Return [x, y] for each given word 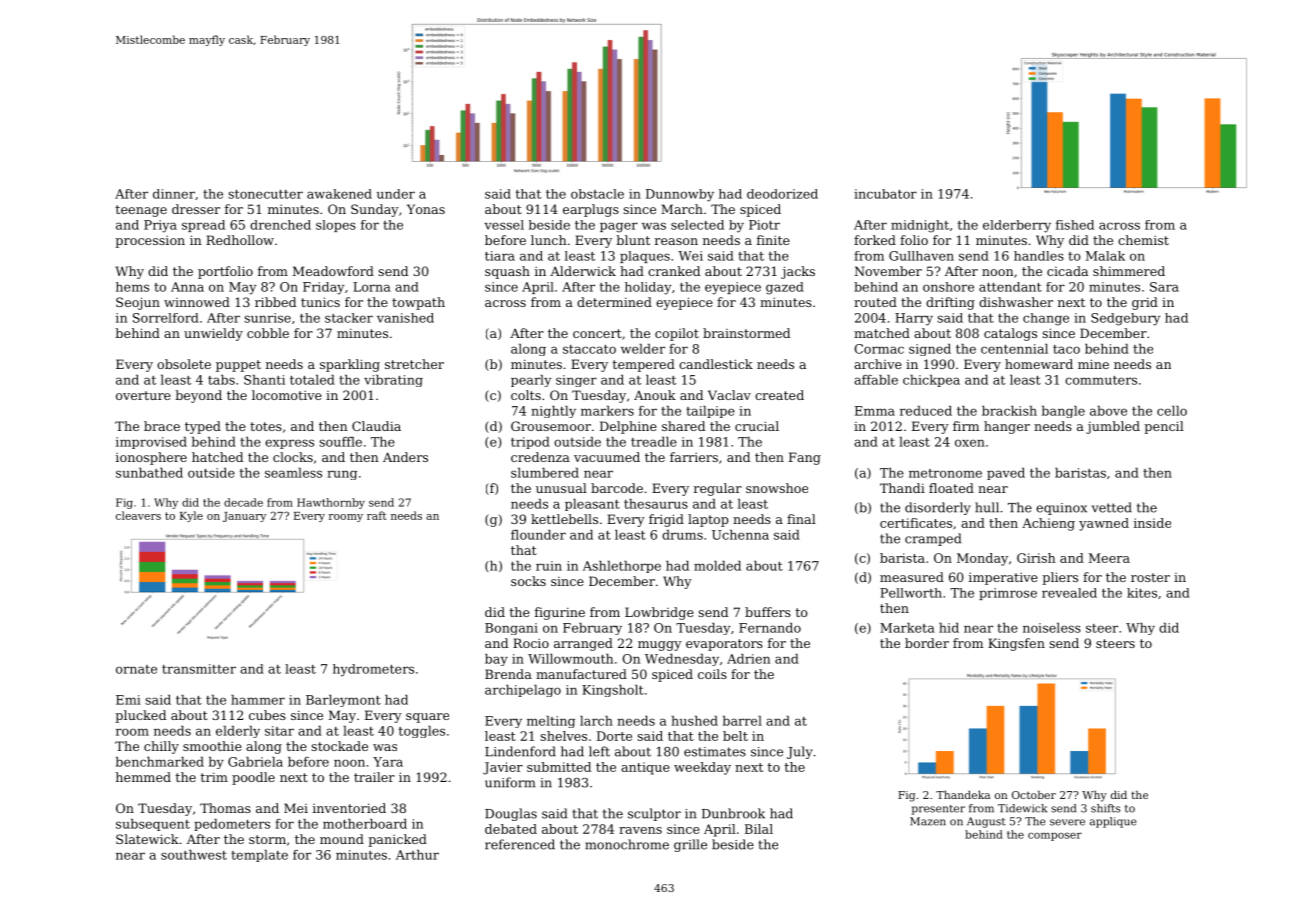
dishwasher [1016, 302]
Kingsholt [613, 691]
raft [377, 515]
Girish [1036, 558]
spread [203, 226]
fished [1075, 225]
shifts [1105, 808]
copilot [677, 334]
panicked [397, 840]
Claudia [376, 426]
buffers [768, 612]
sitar [279, 731]
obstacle [597, 194]
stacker [349, 318]
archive [878, 364]
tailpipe [710, 412]
